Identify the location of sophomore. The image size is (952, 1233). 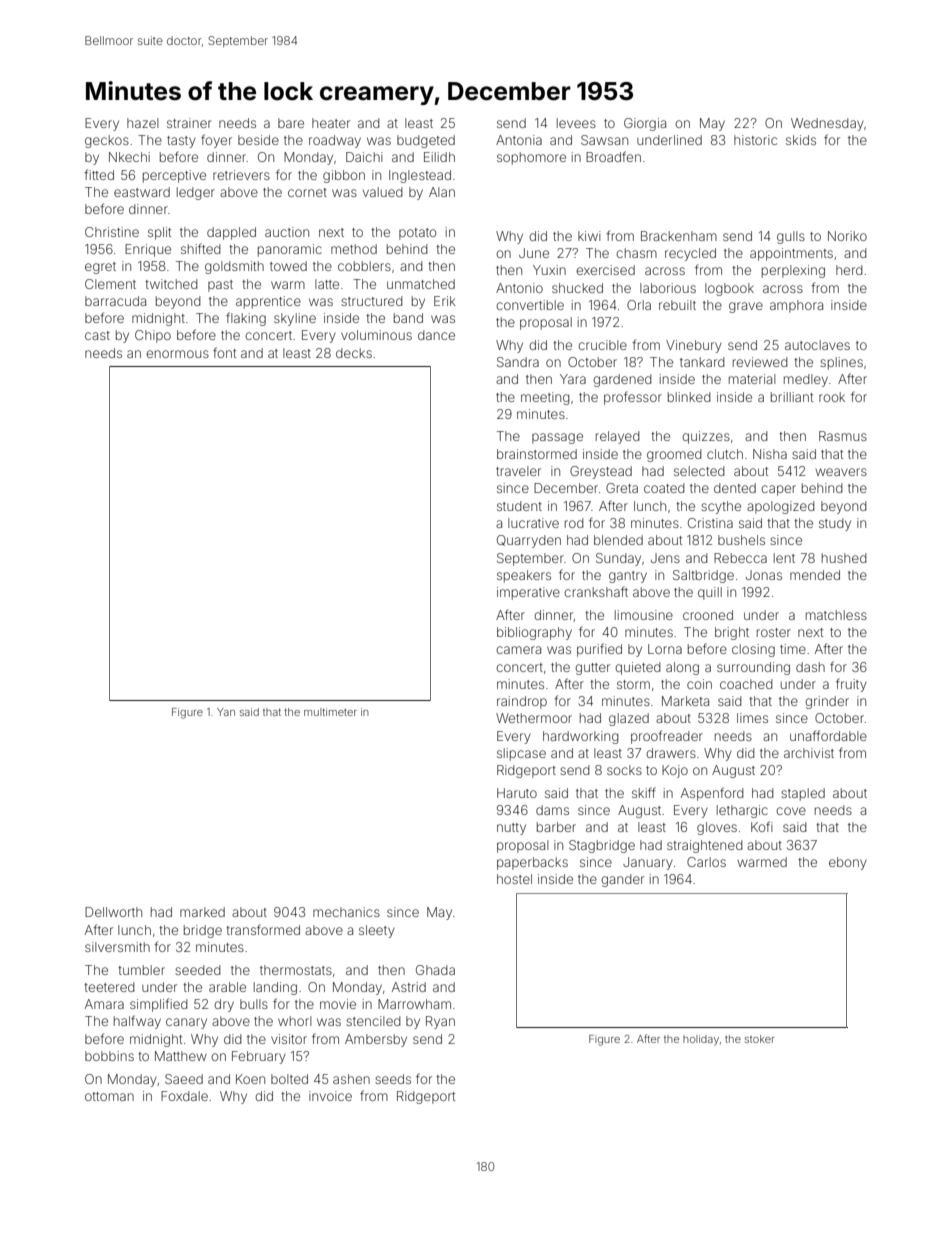
(531, 158).
